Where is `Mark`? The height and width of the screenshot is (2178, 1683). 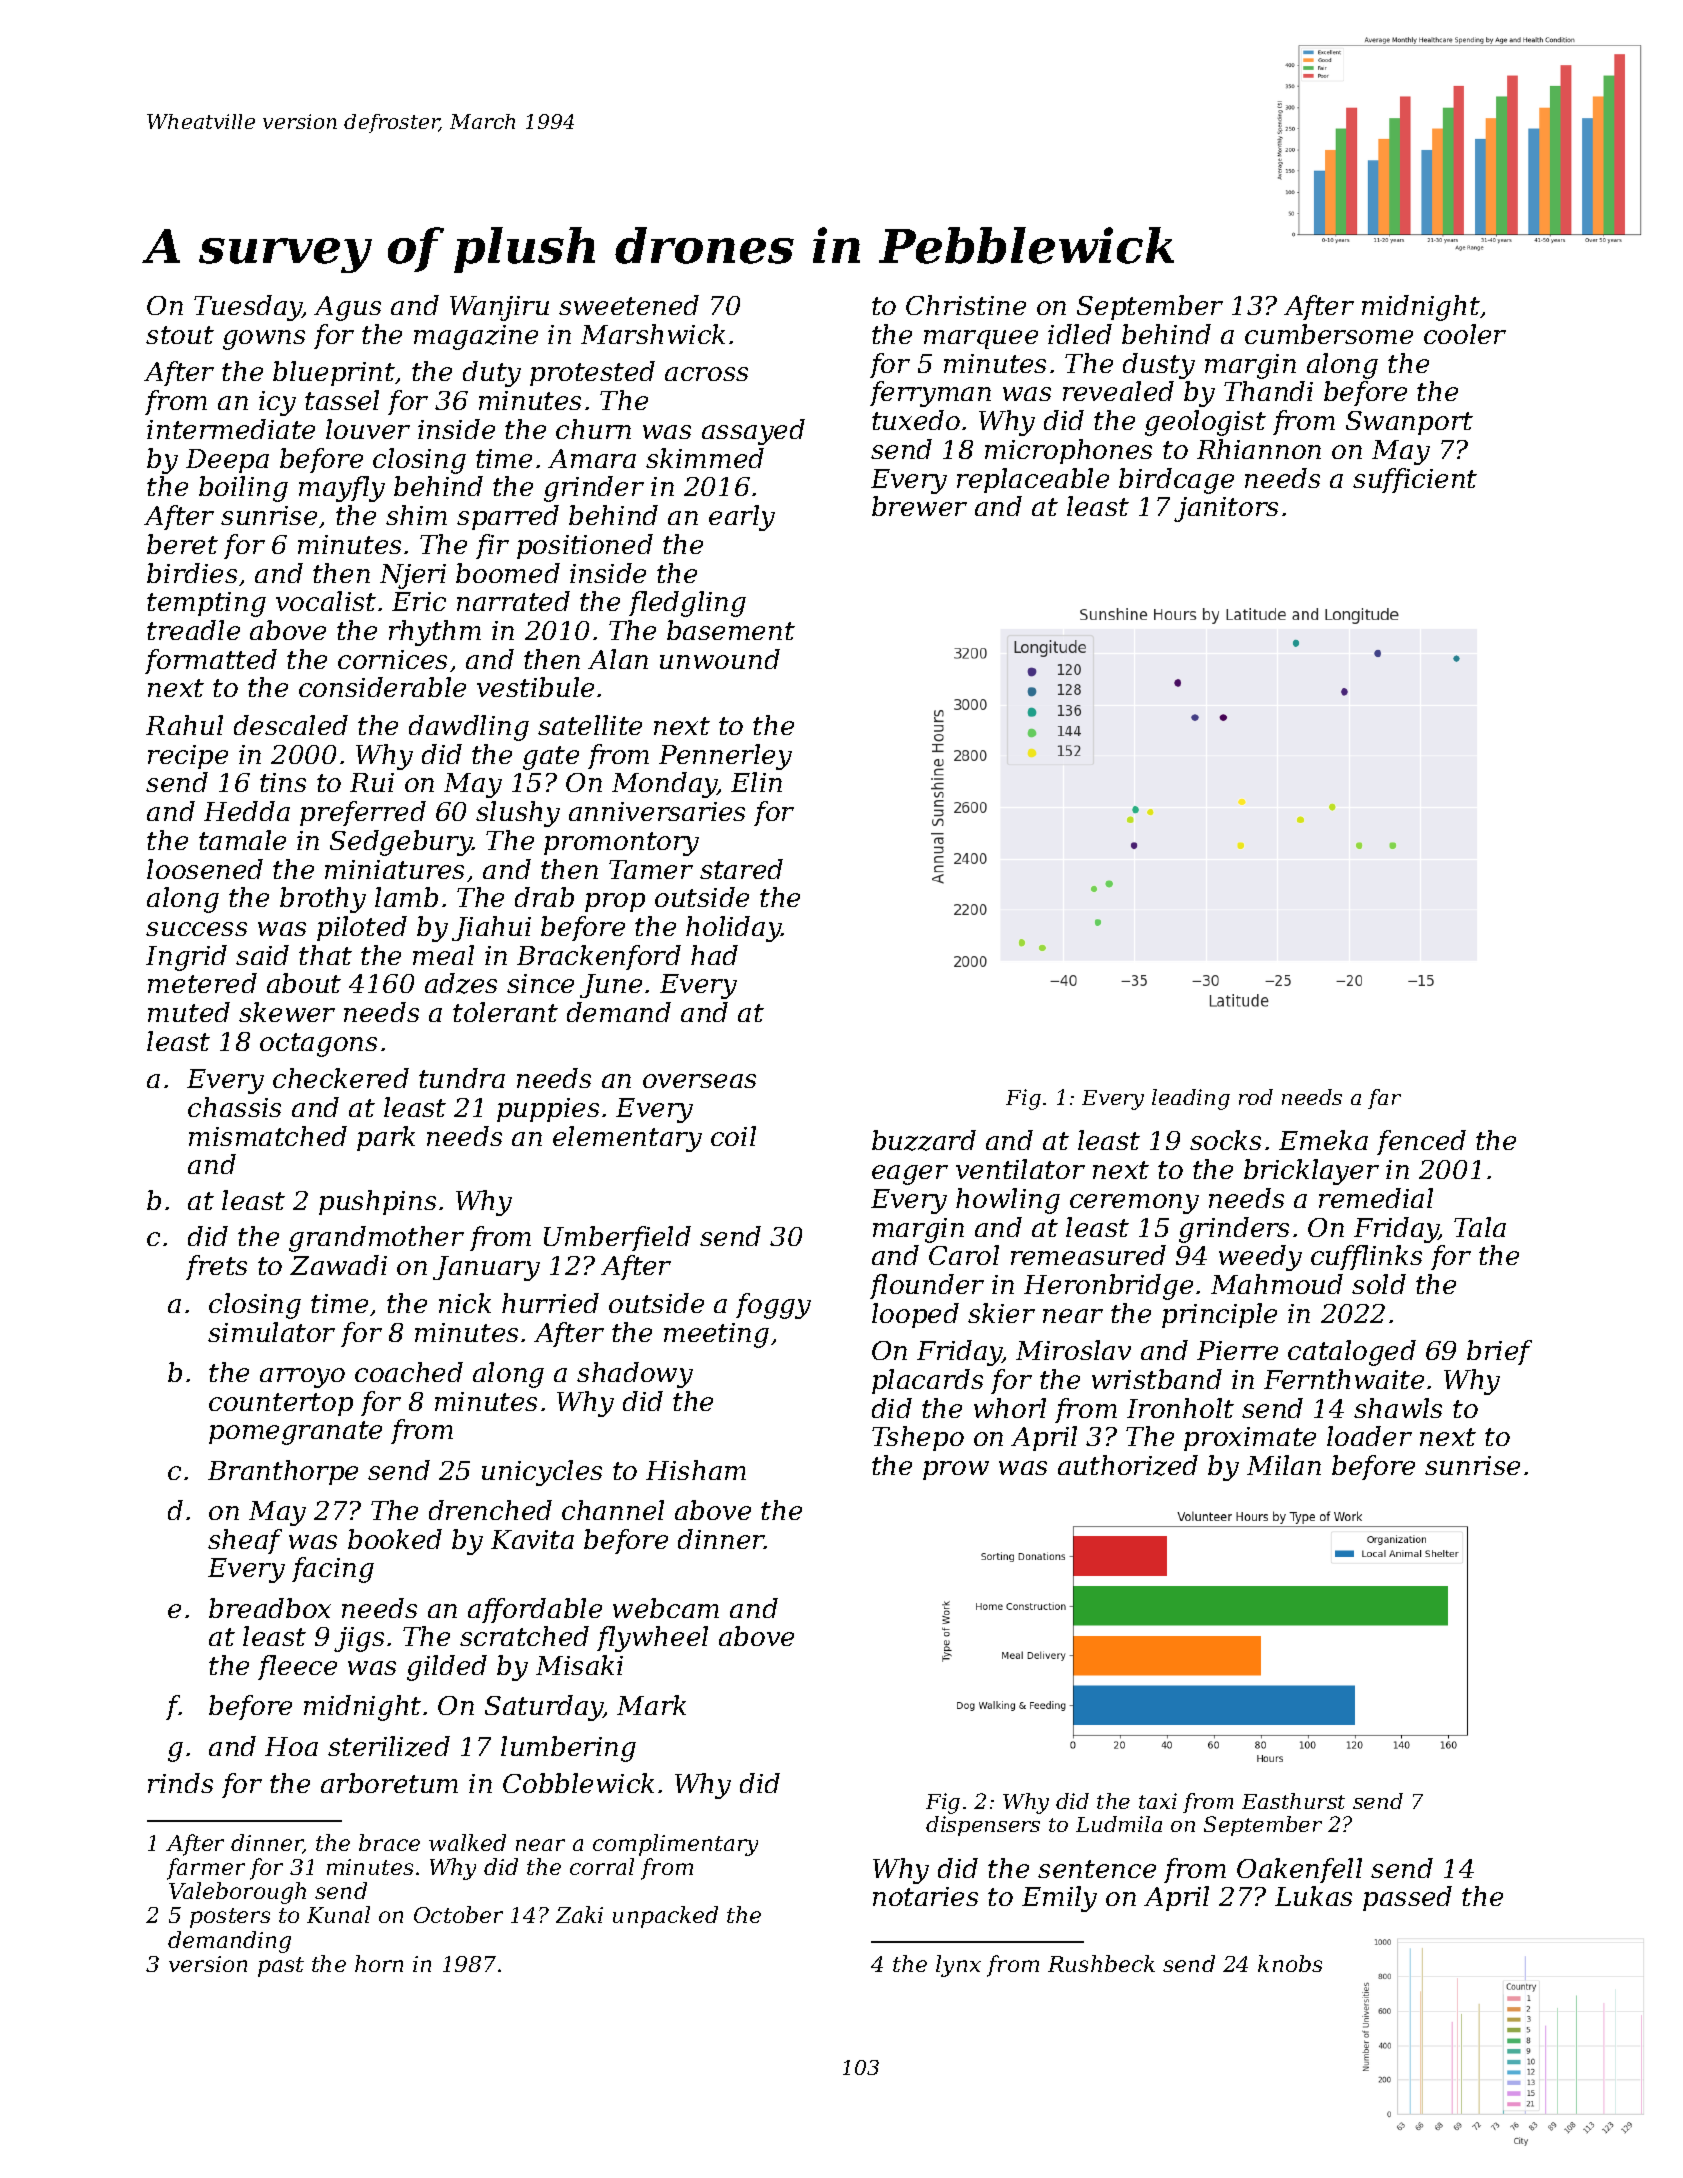
Mark is located at coordinates (651, 1705).
